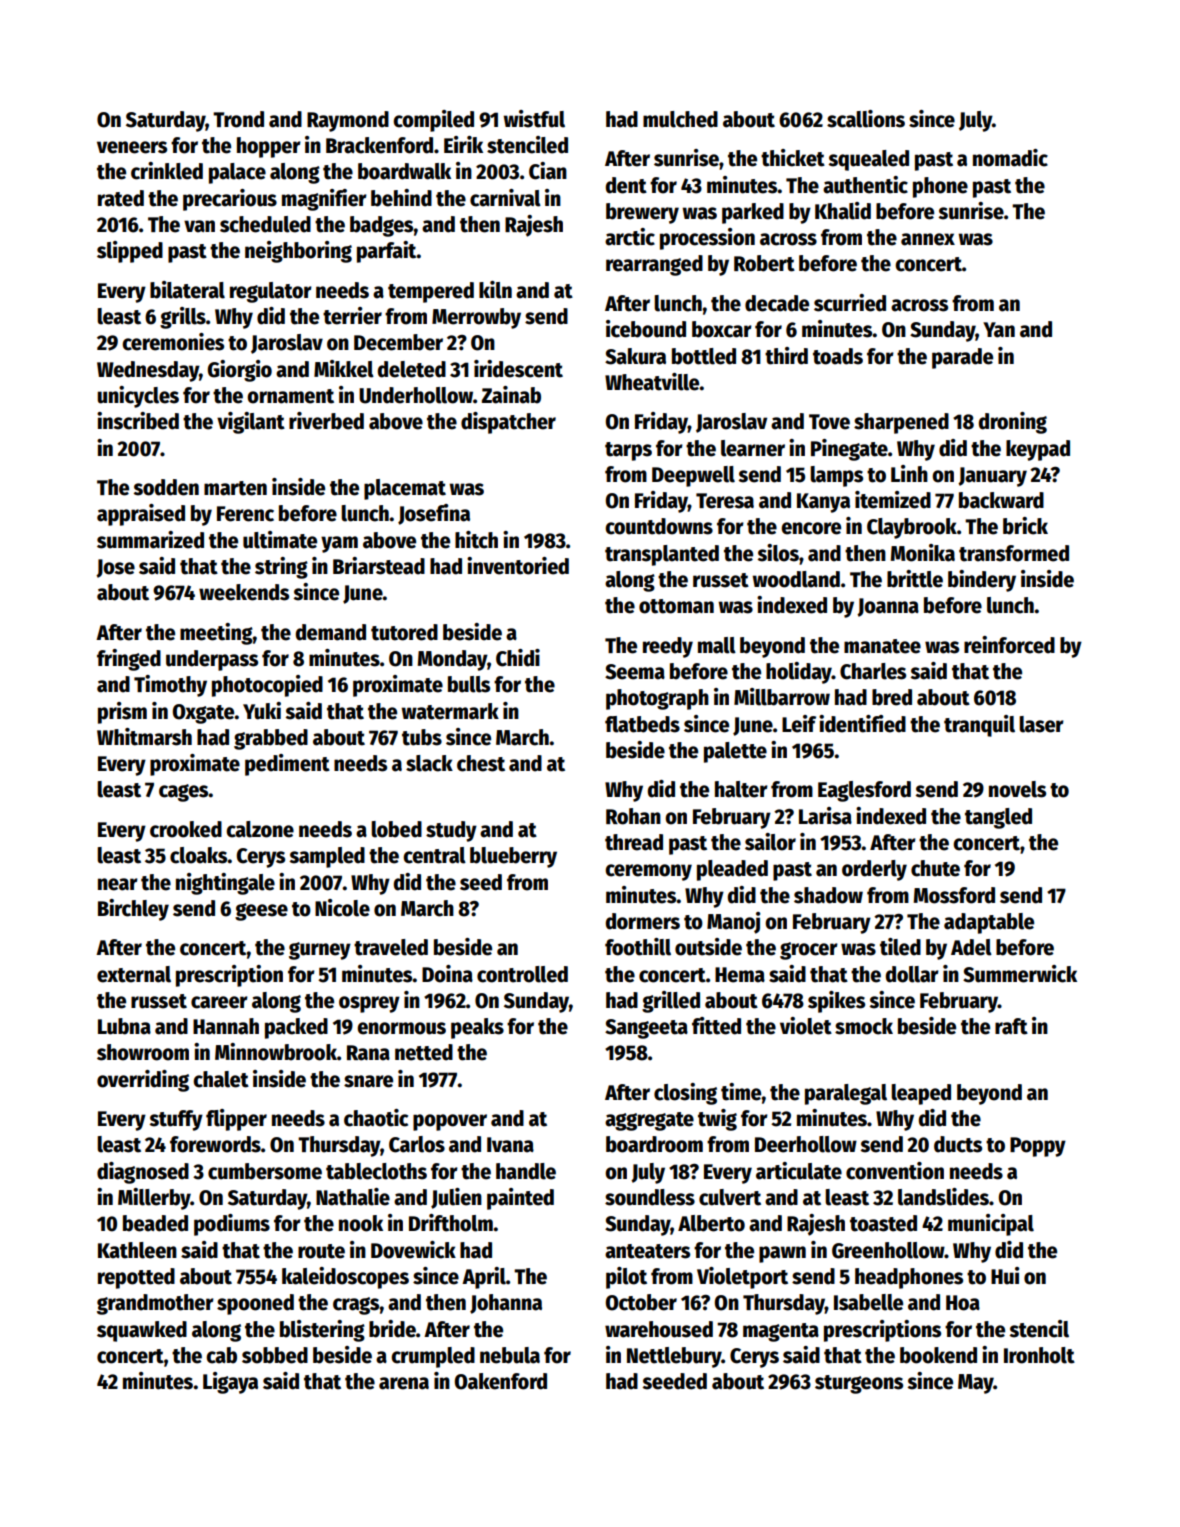 The width and height of the page is (1180, 1527). I want to click on encore, so click(811, 528).
